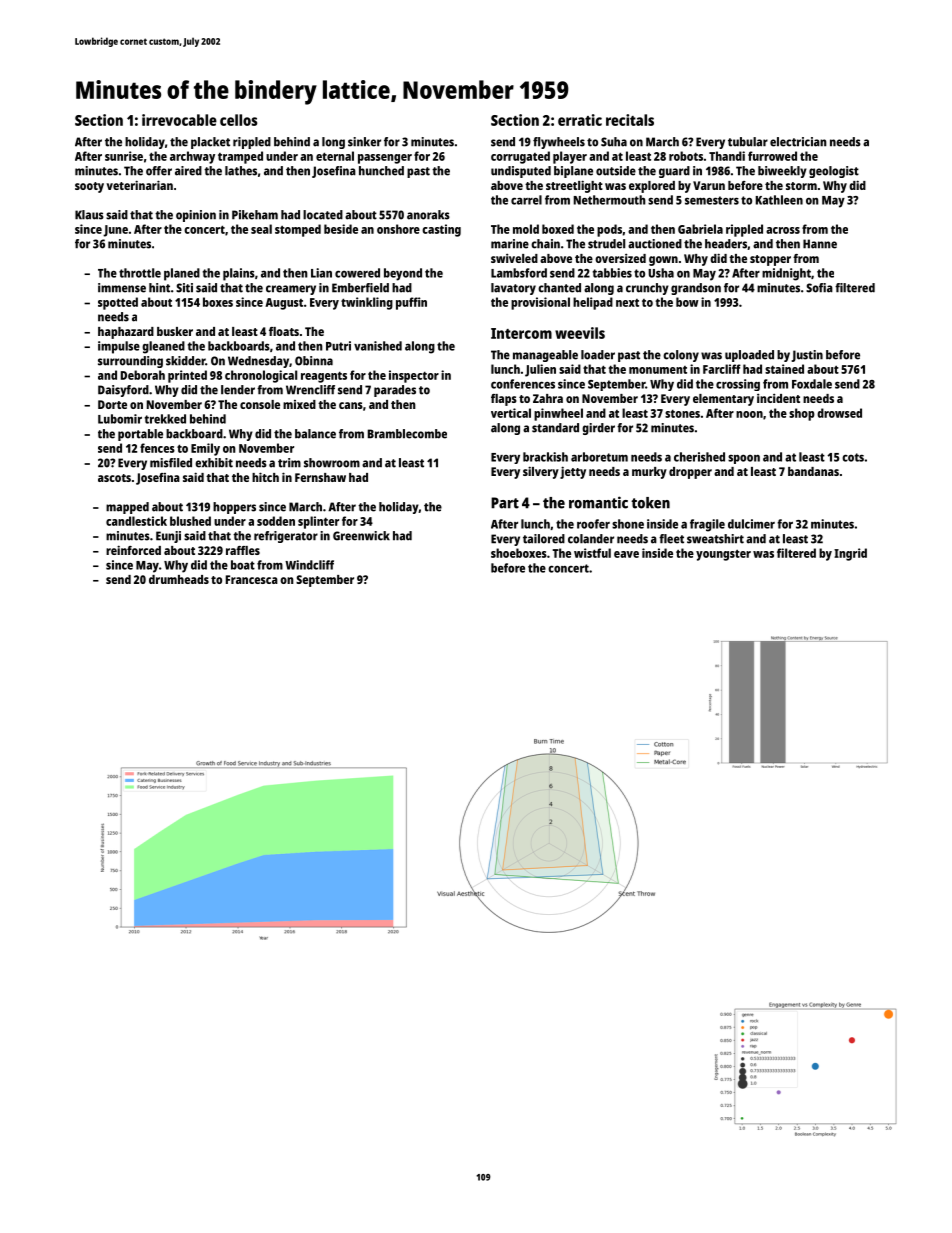 The image size is (952, 1233). Describe the element at coordinates (140, 273) in the page. I see `throttle` at that location.
